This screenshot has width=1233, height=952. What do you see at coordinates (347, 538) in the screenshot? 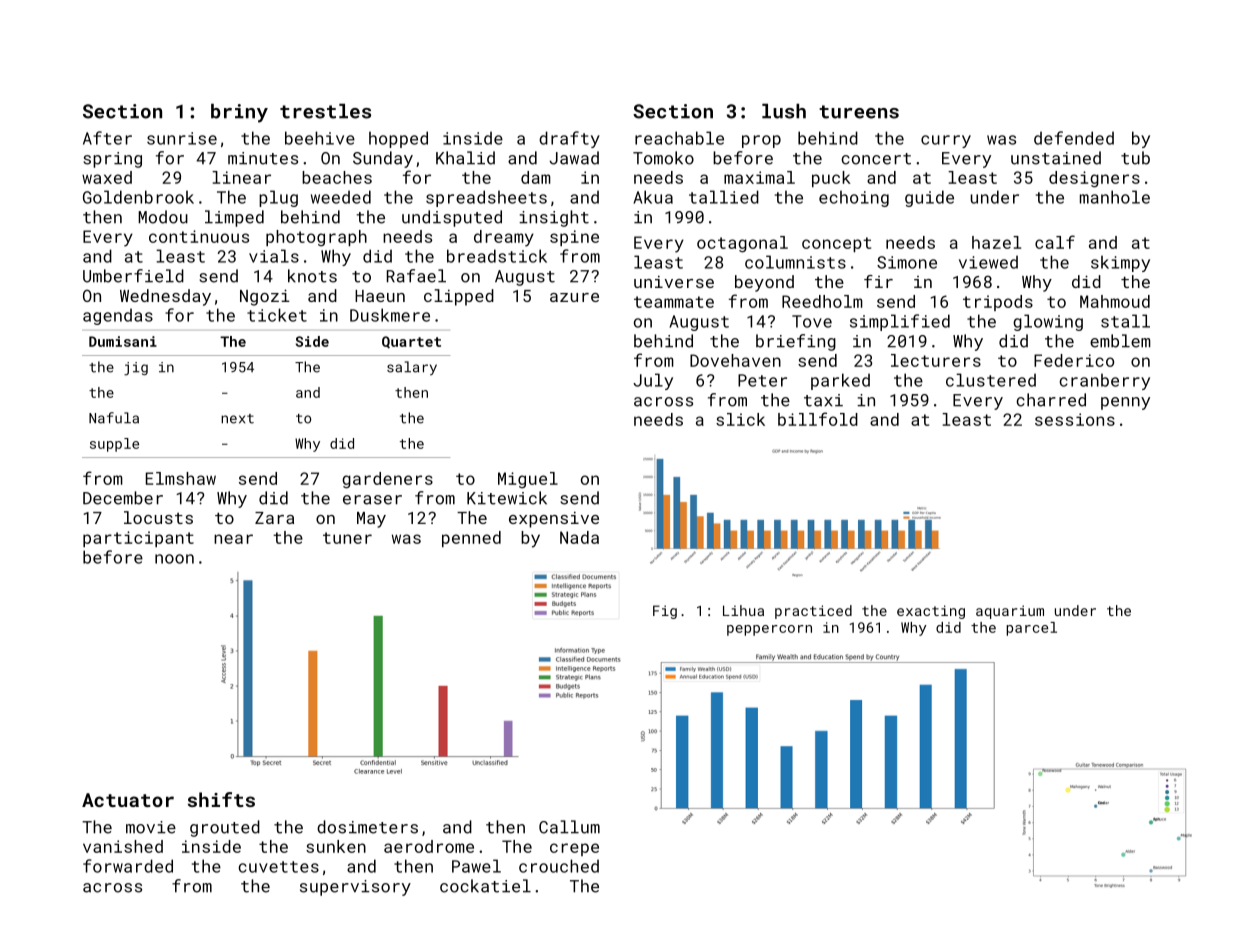
I see `tuner` at bounding box center [347, 538].
